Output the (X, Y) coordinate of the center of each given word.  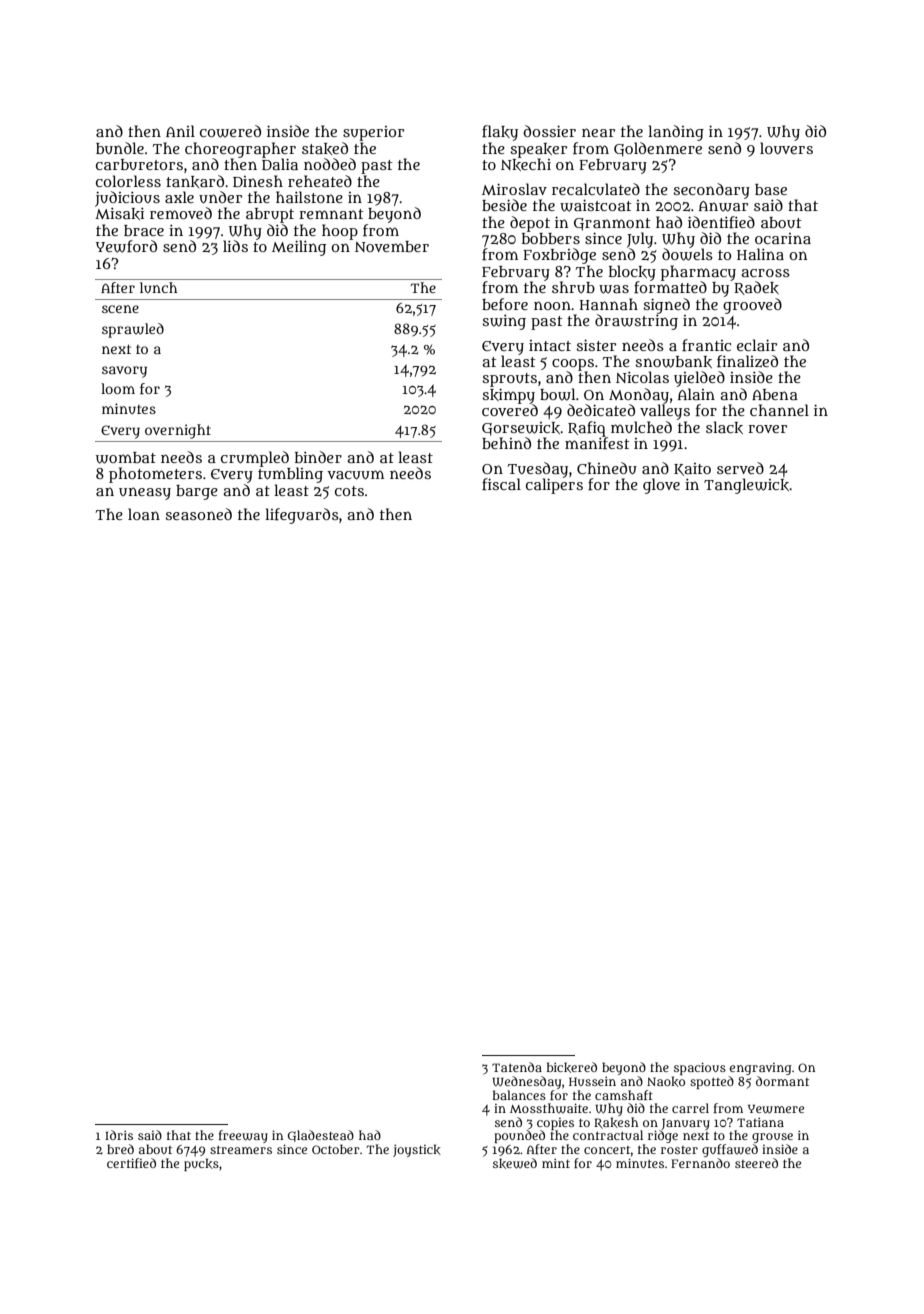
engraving (761, 1069)
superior (373, 133)
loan (144, 514)
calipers (554, 486)
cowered (230, 131)
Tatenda (517, 1067)
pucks (201, 1164)
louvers (786, 148)
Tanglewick (746, 486)
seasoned (198, 514)
